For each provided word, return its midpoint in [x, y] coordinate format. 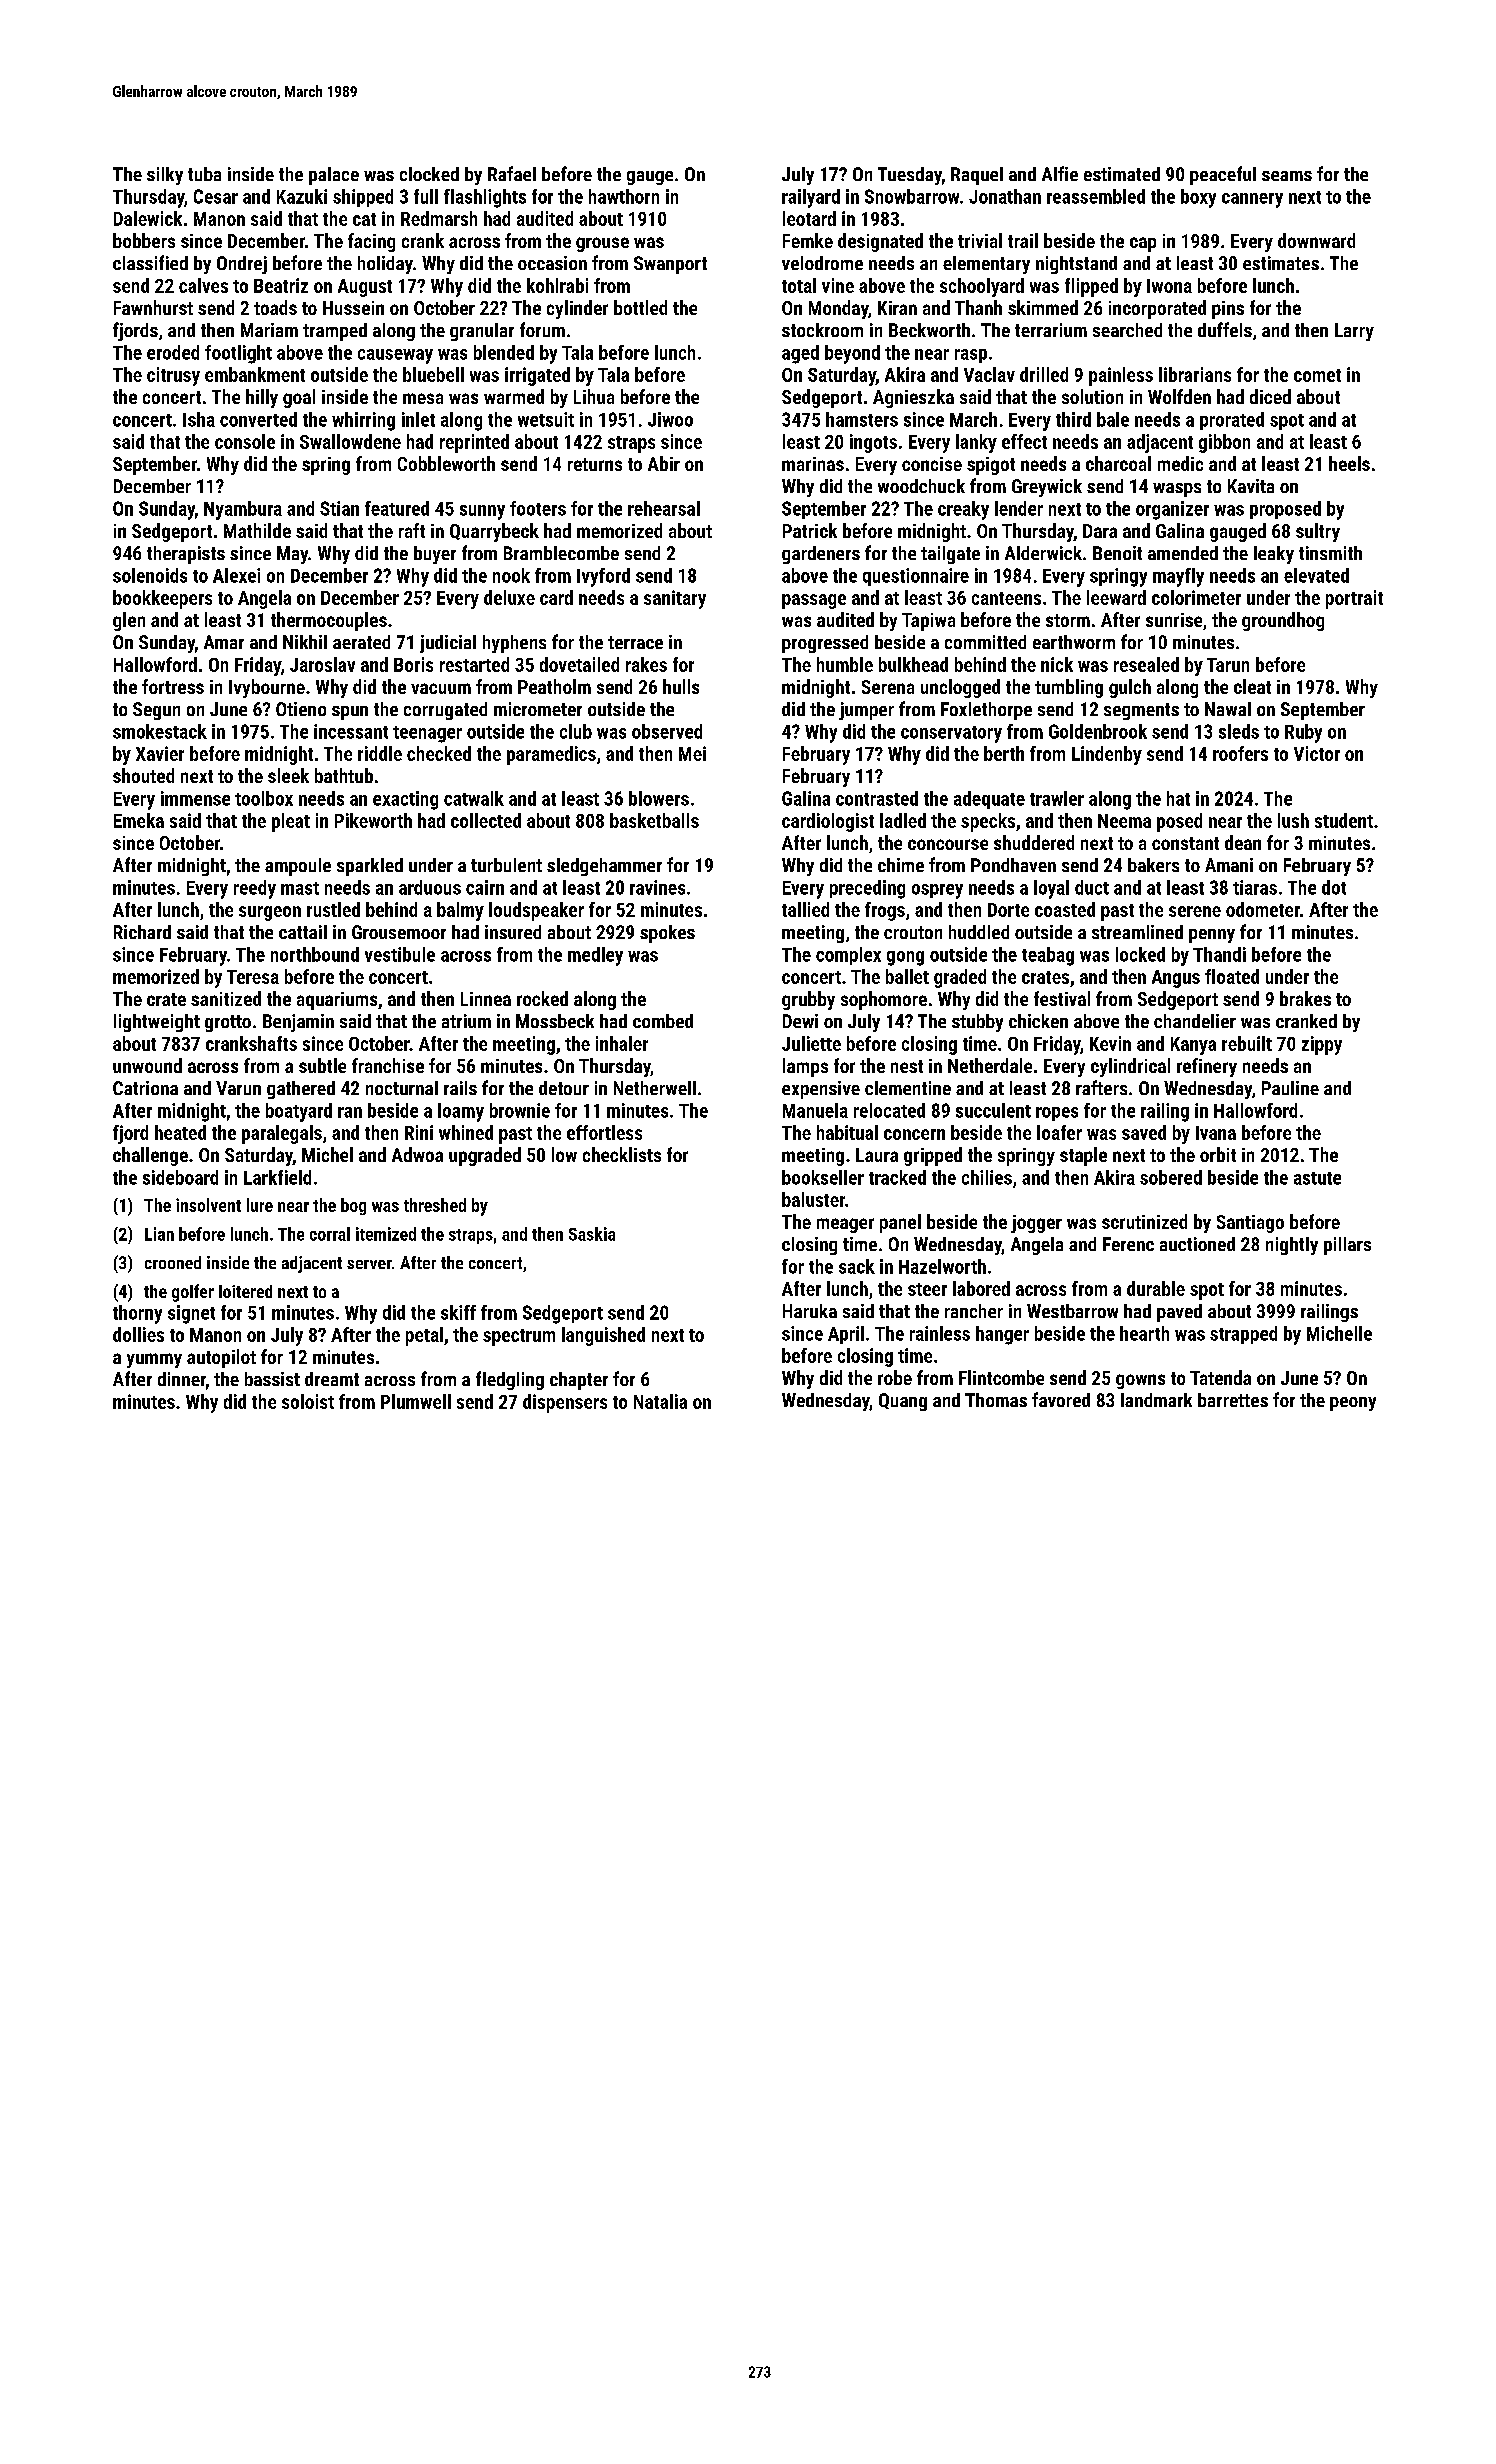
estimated [1122, 174]
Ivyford [603, 577]
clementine [908, 1088]
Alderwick [1043, 553]
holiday [385, 265]
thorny [137, 1314]
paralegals [282, 1134]
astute [1317, 1178]
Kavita [1251, 486]
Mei [692, 753]
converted [258, 419]
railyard [811, 198]
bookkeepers [162, 599]
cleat [1252, 686]
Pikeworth [373, 820]
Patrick [810, 530]
